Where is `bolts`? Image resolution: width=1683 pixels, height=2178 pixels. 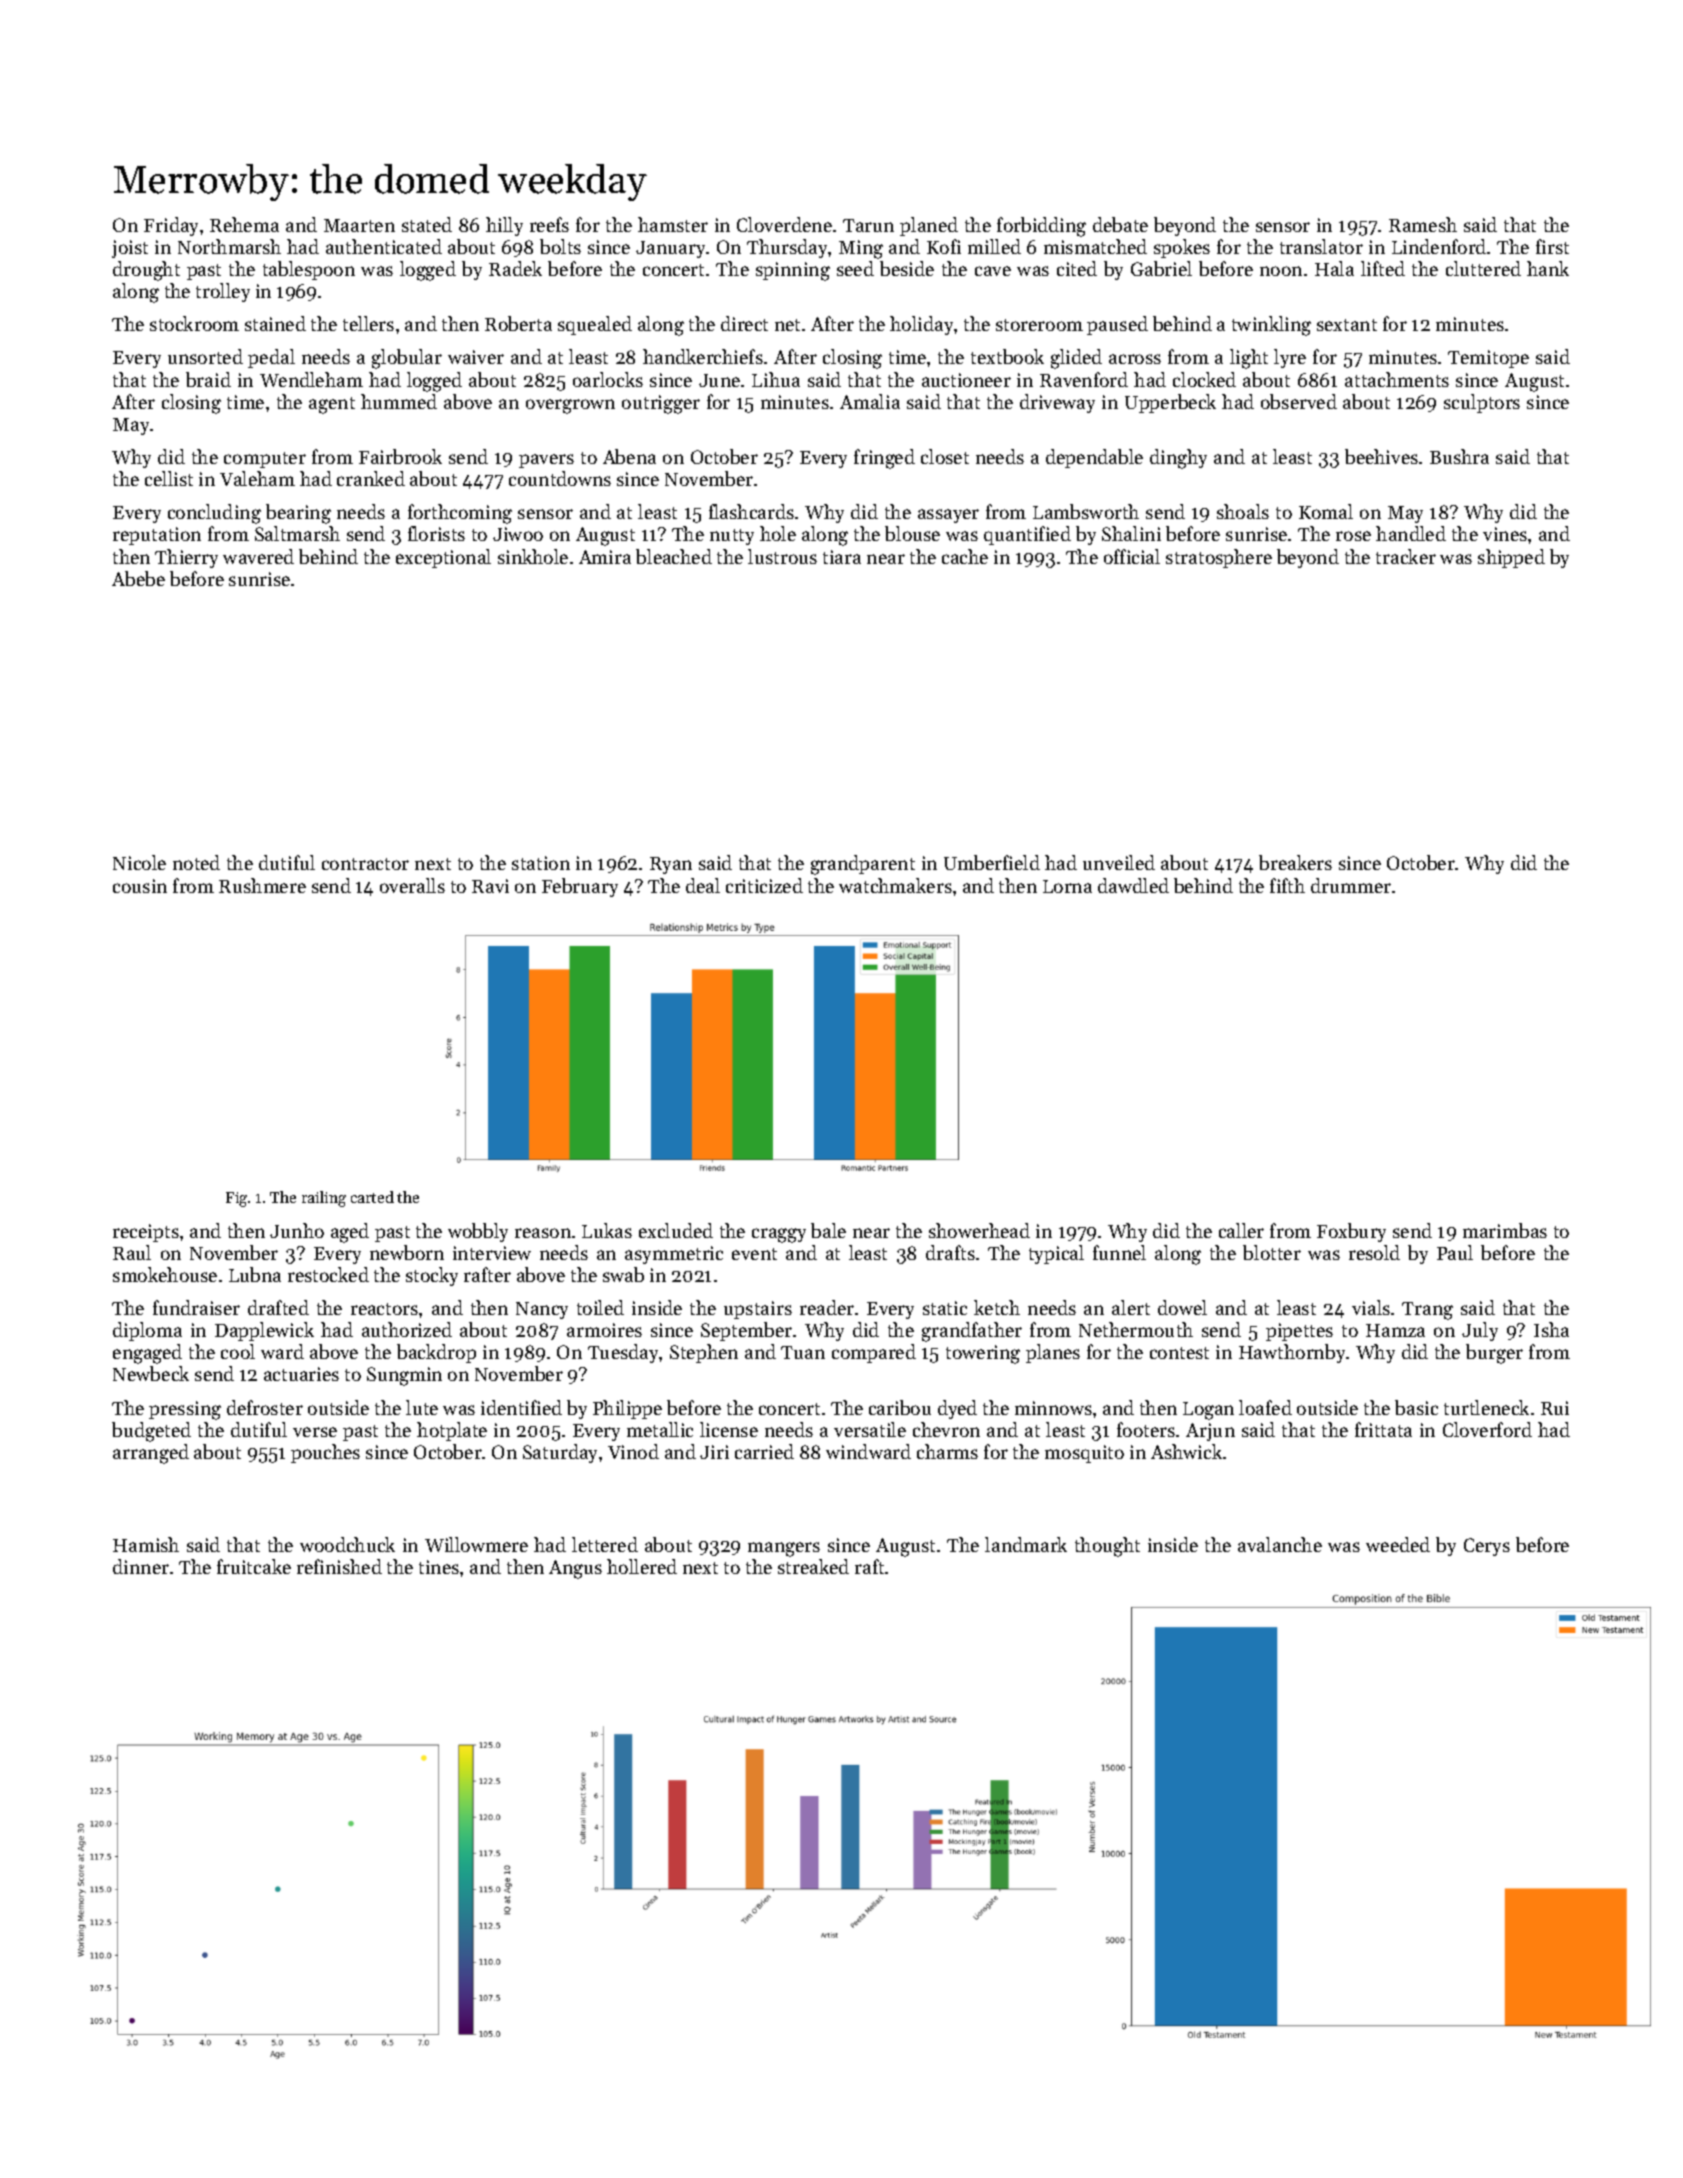 bolts is located at coordinates (560, 246).
